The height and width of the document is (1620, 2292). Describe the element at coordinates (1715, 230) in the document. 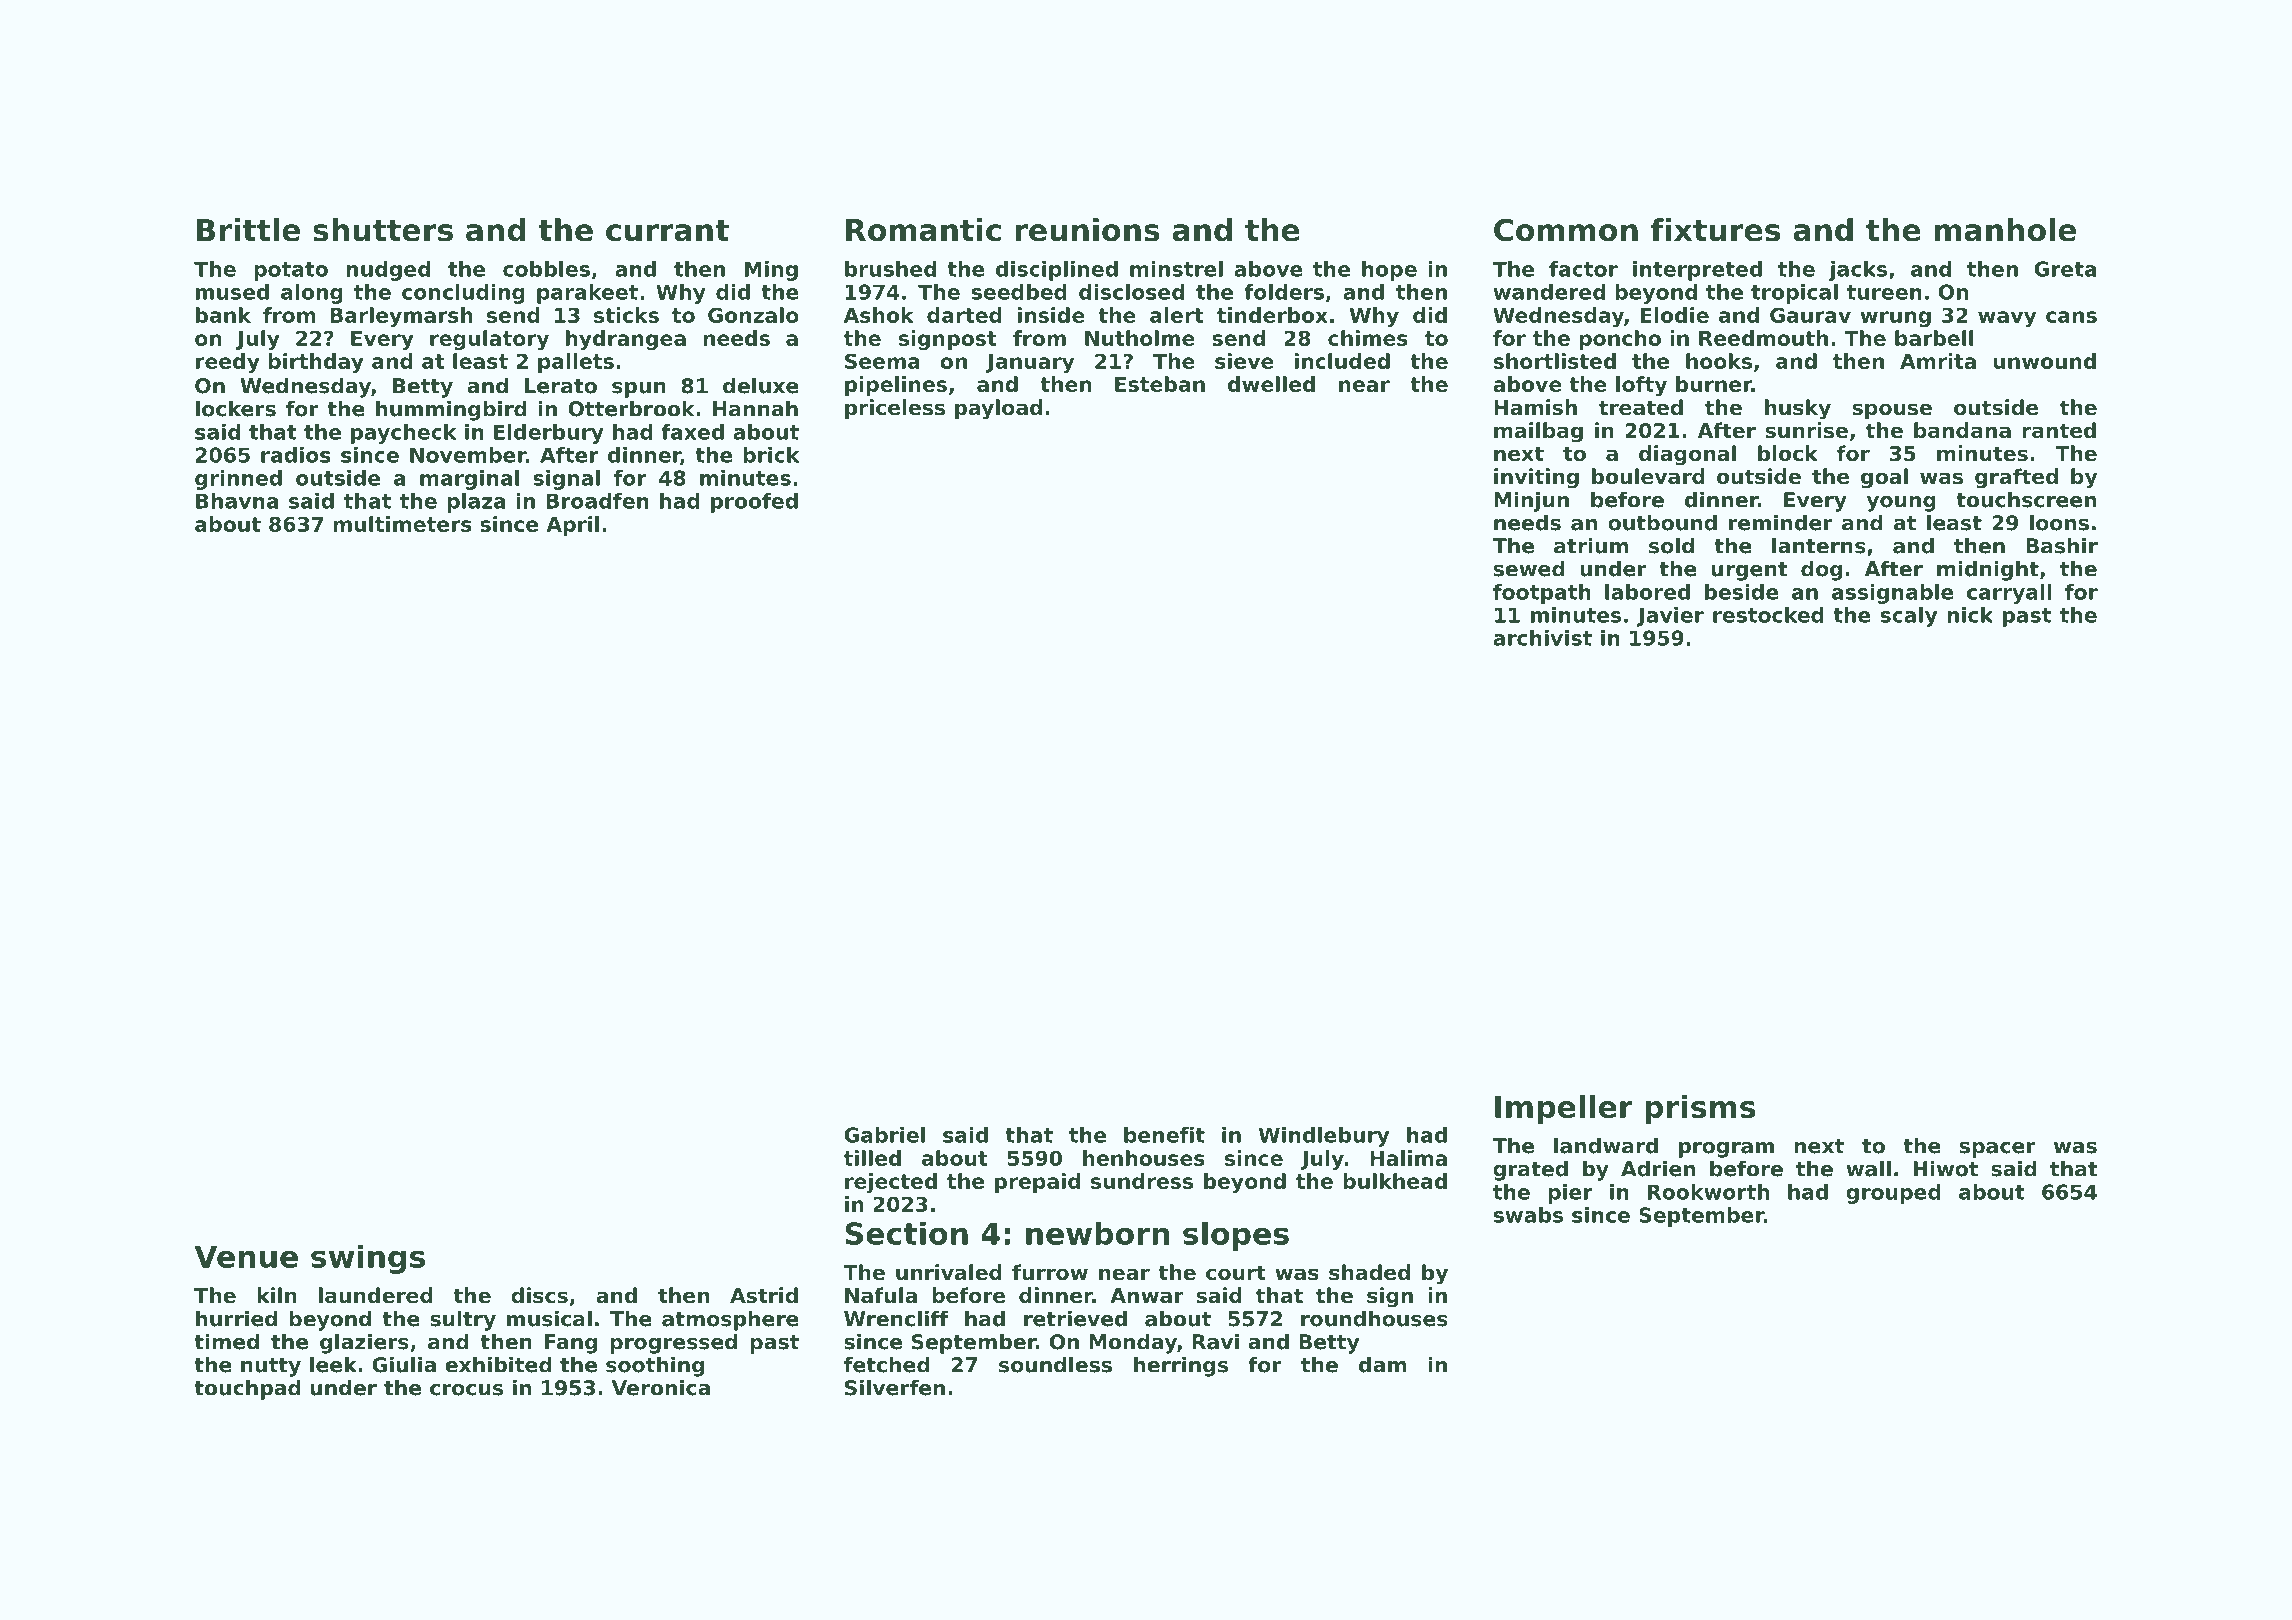

I see `fixtures` at that location.
